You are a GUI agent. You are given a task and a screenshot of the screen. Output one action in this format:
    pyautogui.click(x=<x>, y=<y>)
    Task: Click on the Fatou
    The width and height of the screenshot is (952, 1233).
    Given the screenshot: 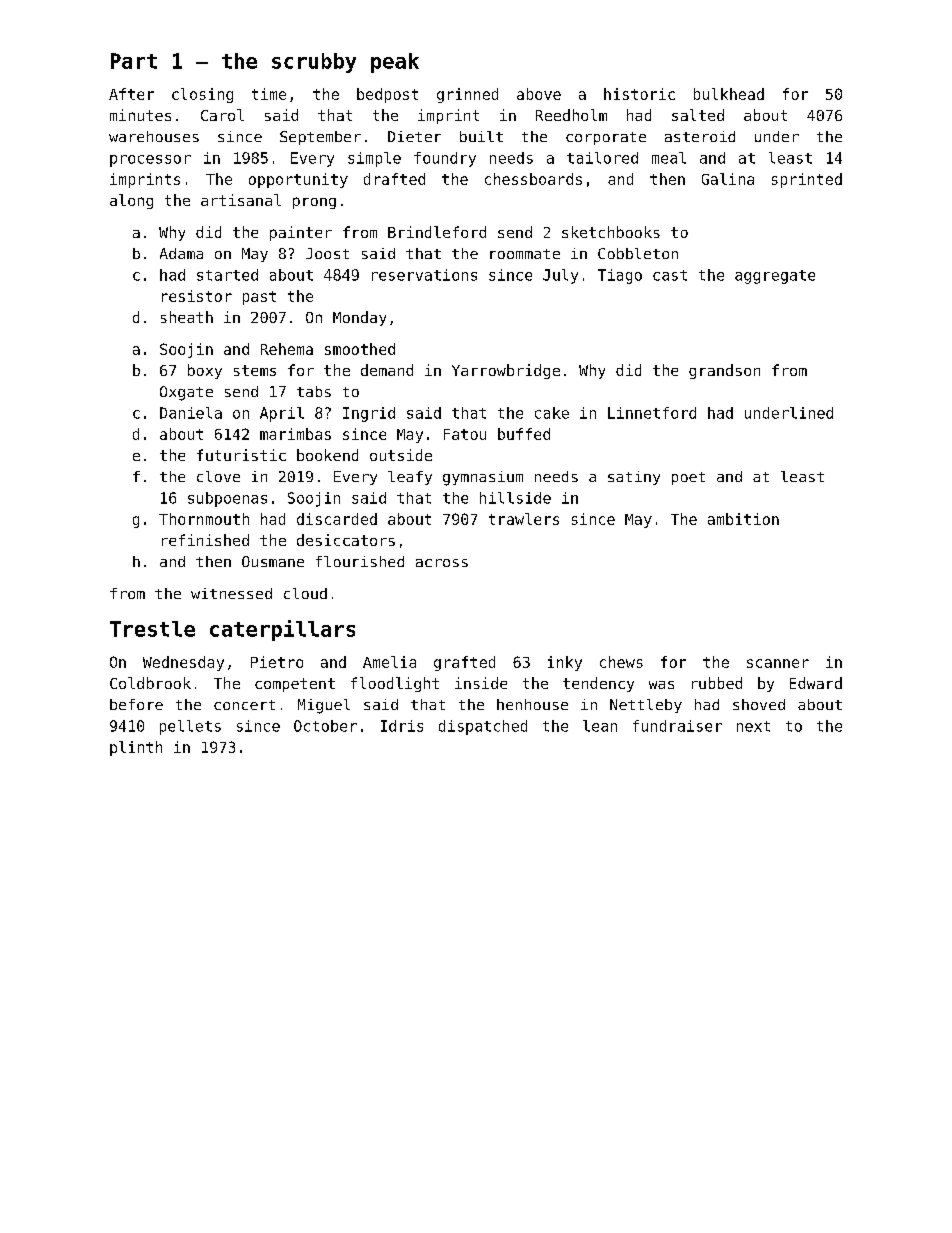 What is the action you would take?
    pyautogui.click(x=465, y=434)
